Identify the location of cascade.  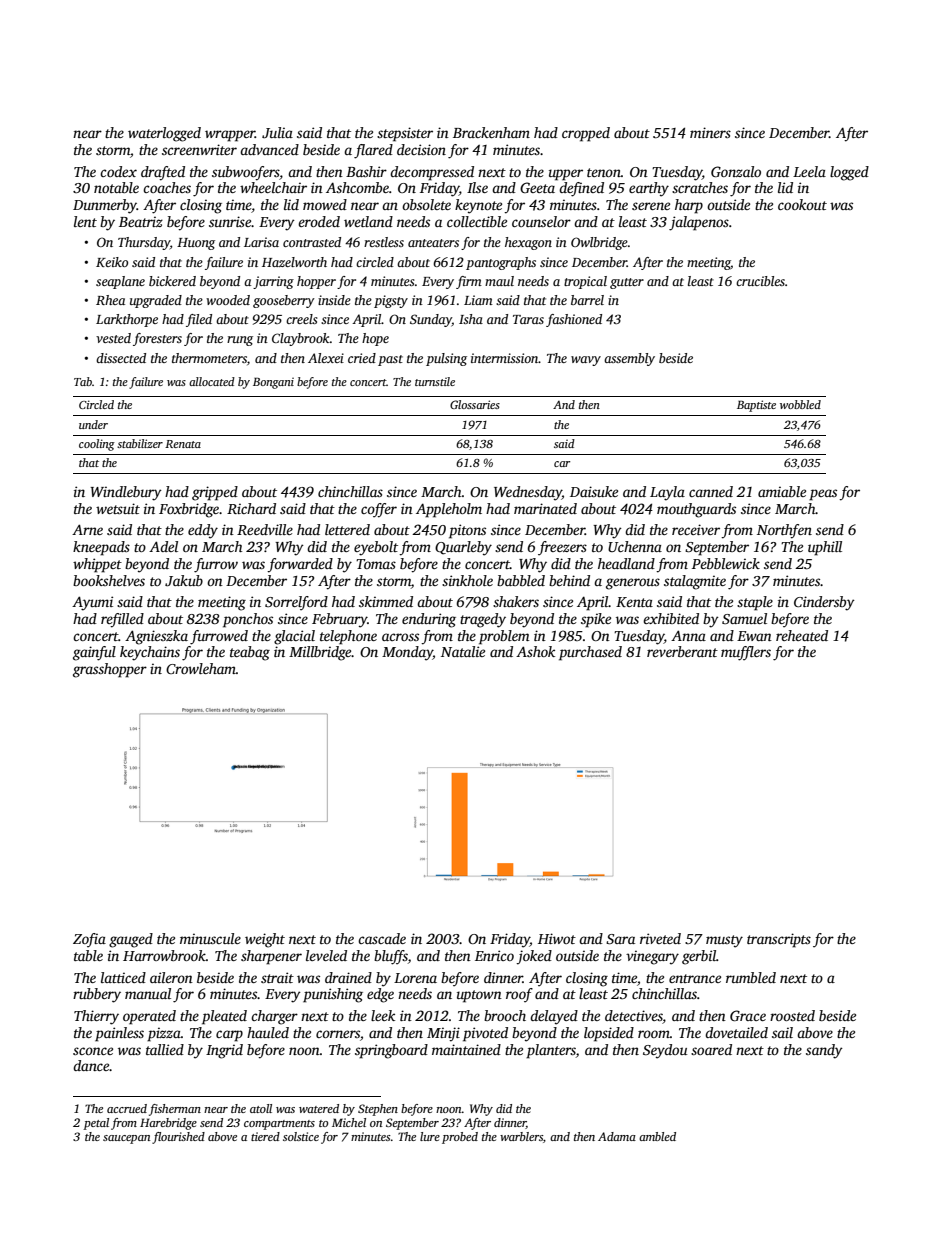
(382, 938).
